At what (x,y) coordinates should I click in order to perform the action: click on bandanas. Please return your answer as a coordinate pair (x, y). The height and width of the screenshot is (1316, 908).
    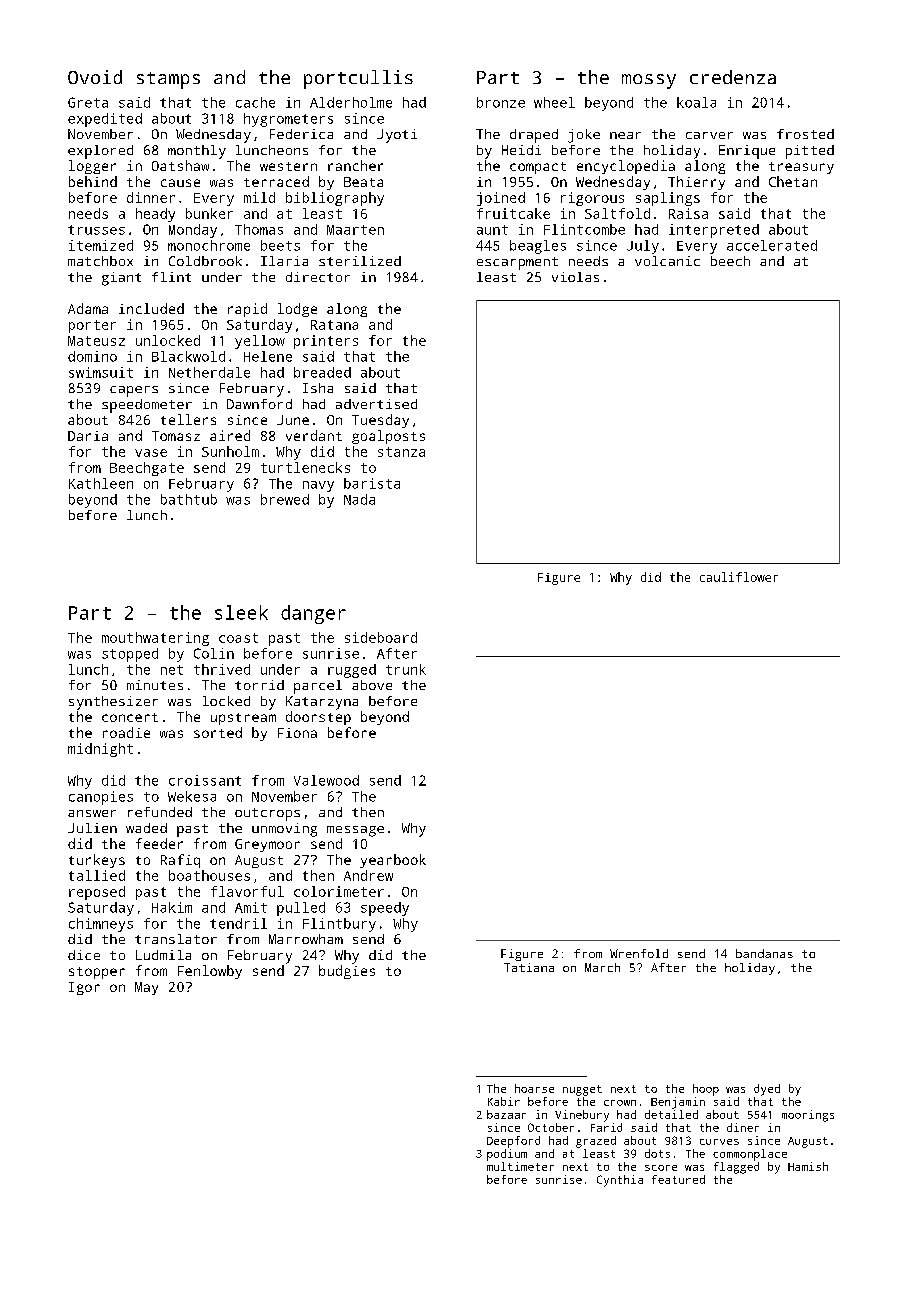
    Looking at the image, I should click on (764, 953).
